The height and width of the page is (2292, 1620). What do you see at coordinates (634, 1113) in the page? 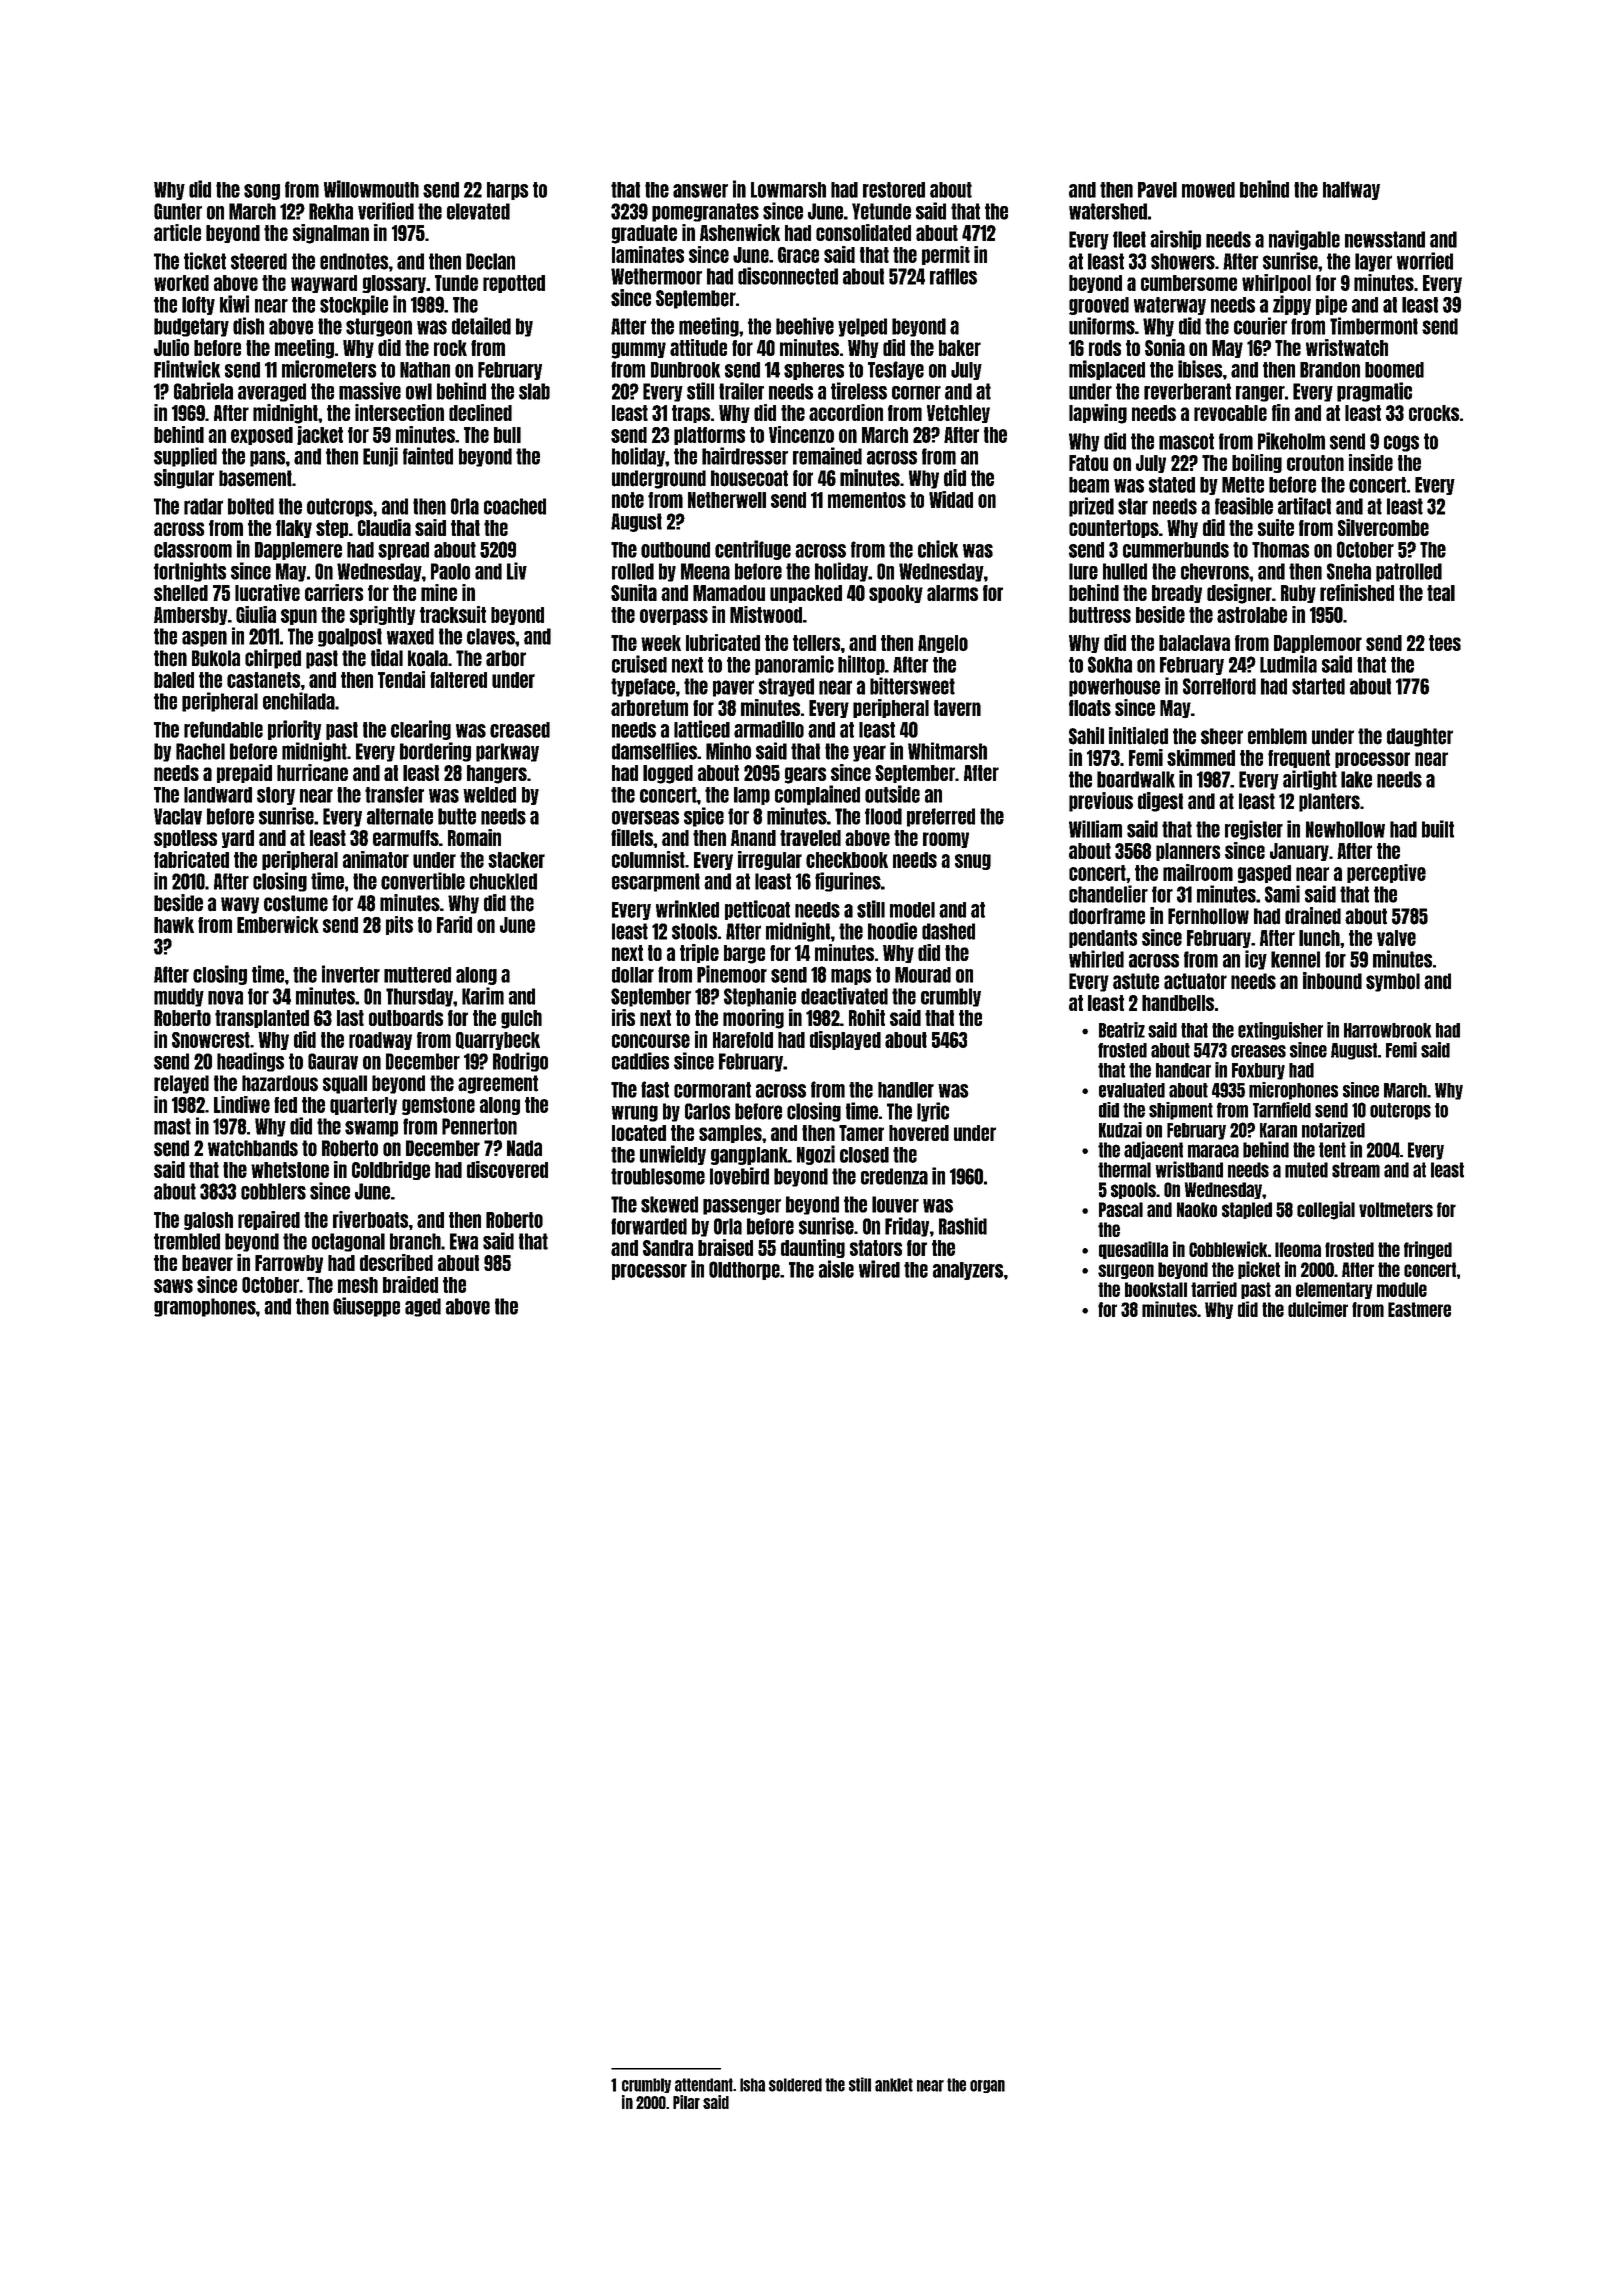
I see `wrung` at bounding box center [634, 1113].
